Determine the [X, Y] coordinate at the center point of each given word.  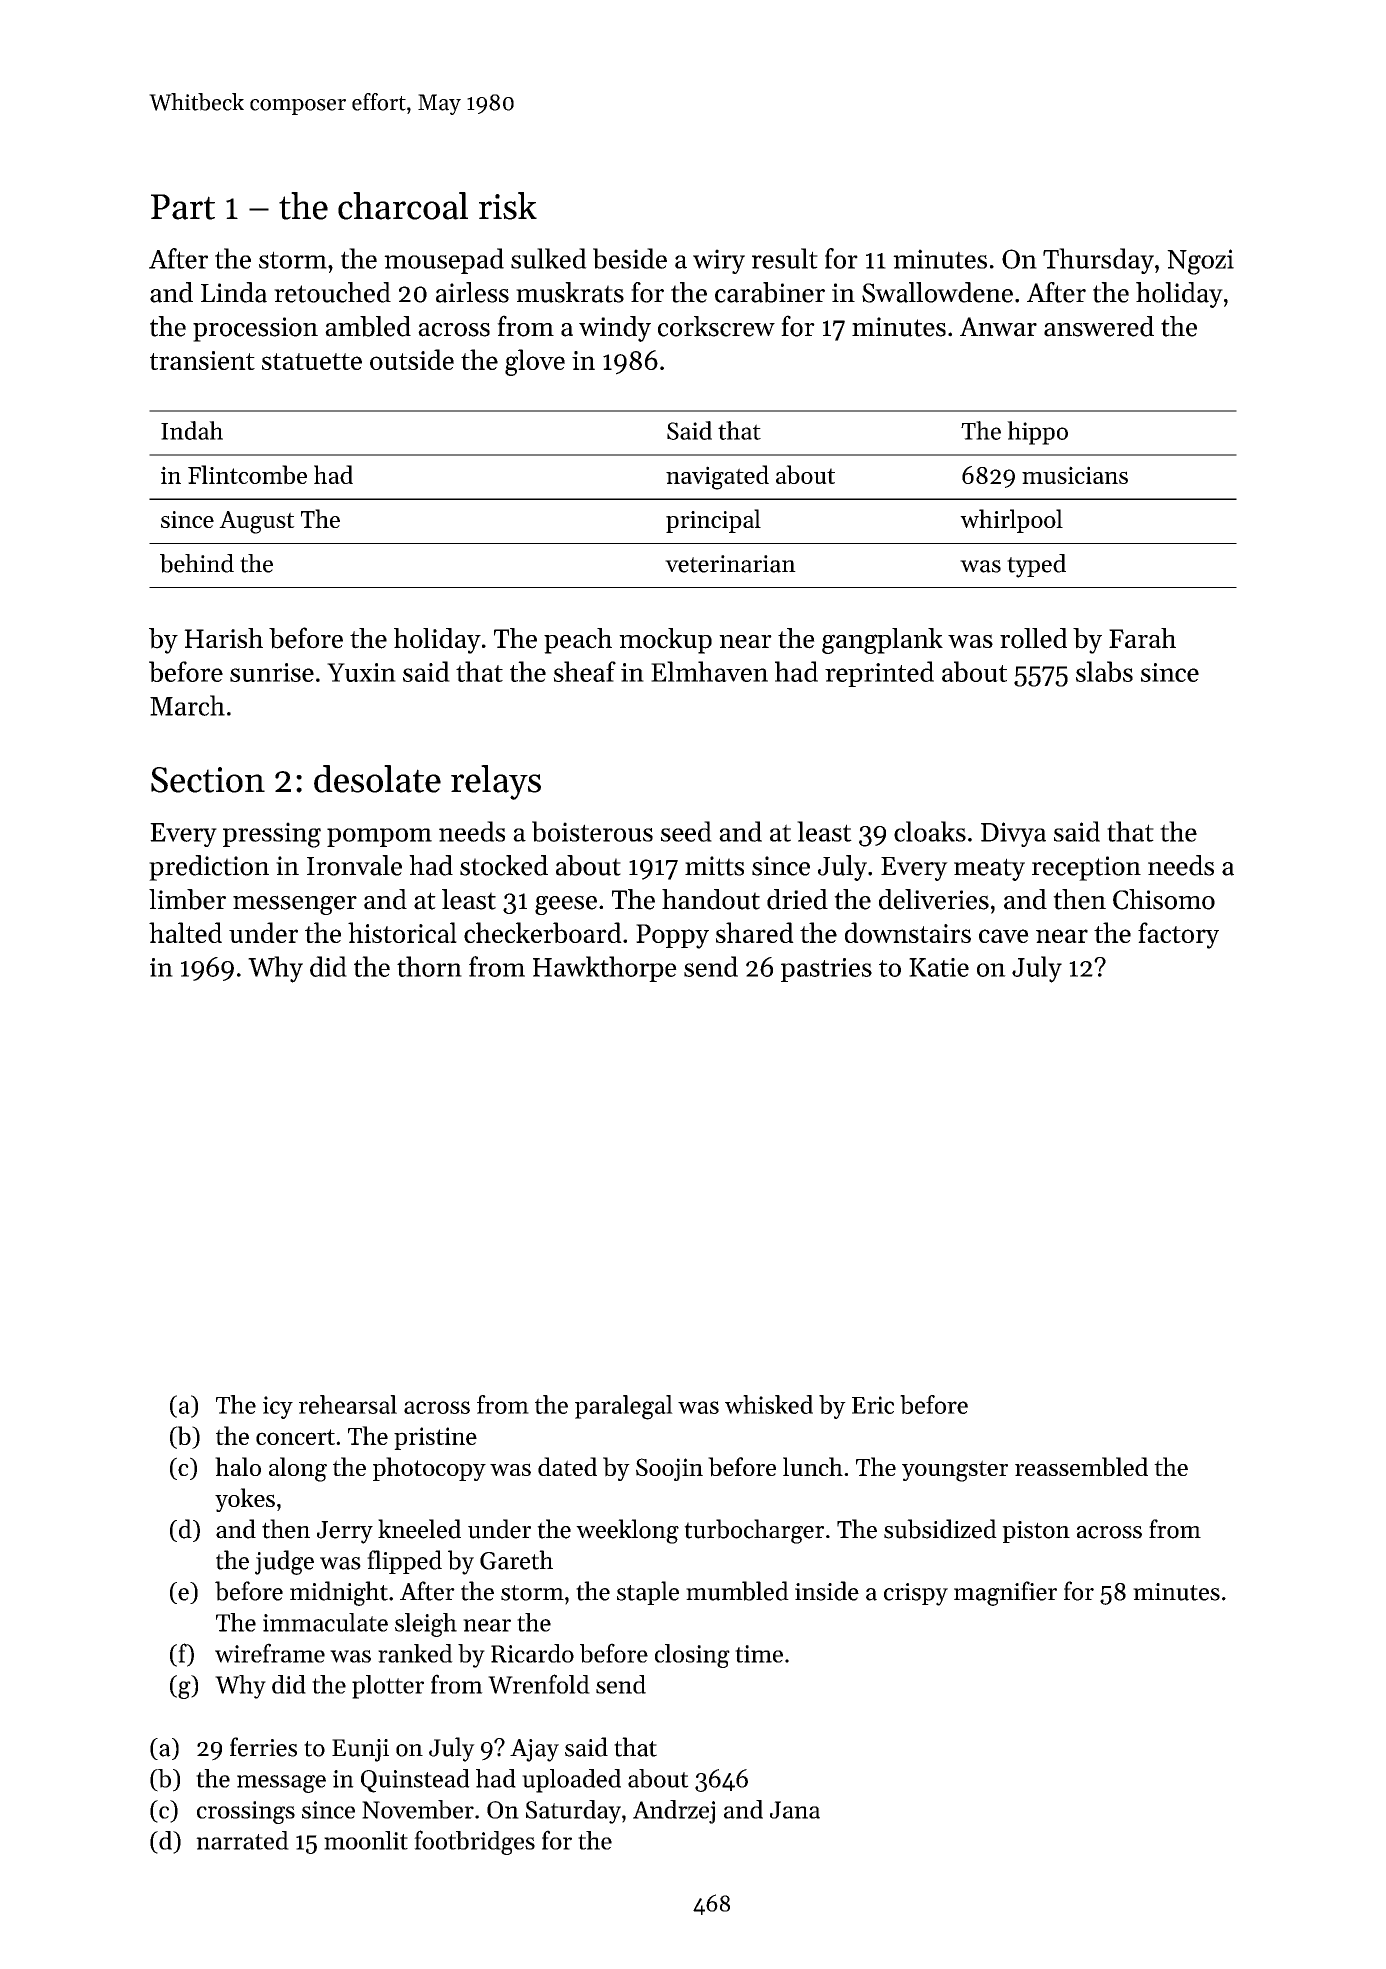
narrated [242, 1840]
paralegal [624, 1407]
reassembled [1081, 1466]
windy [615, 329]
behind [197, 563]
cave [1004, 936]
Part [183, 207]
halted [185, 932]
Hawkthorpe [605, 969]
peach [578, 641]
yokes [245, 1500]
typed [1036, 566]
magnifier [1005, 1593]
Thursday [1098, 261]
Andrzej [674, 1812]
